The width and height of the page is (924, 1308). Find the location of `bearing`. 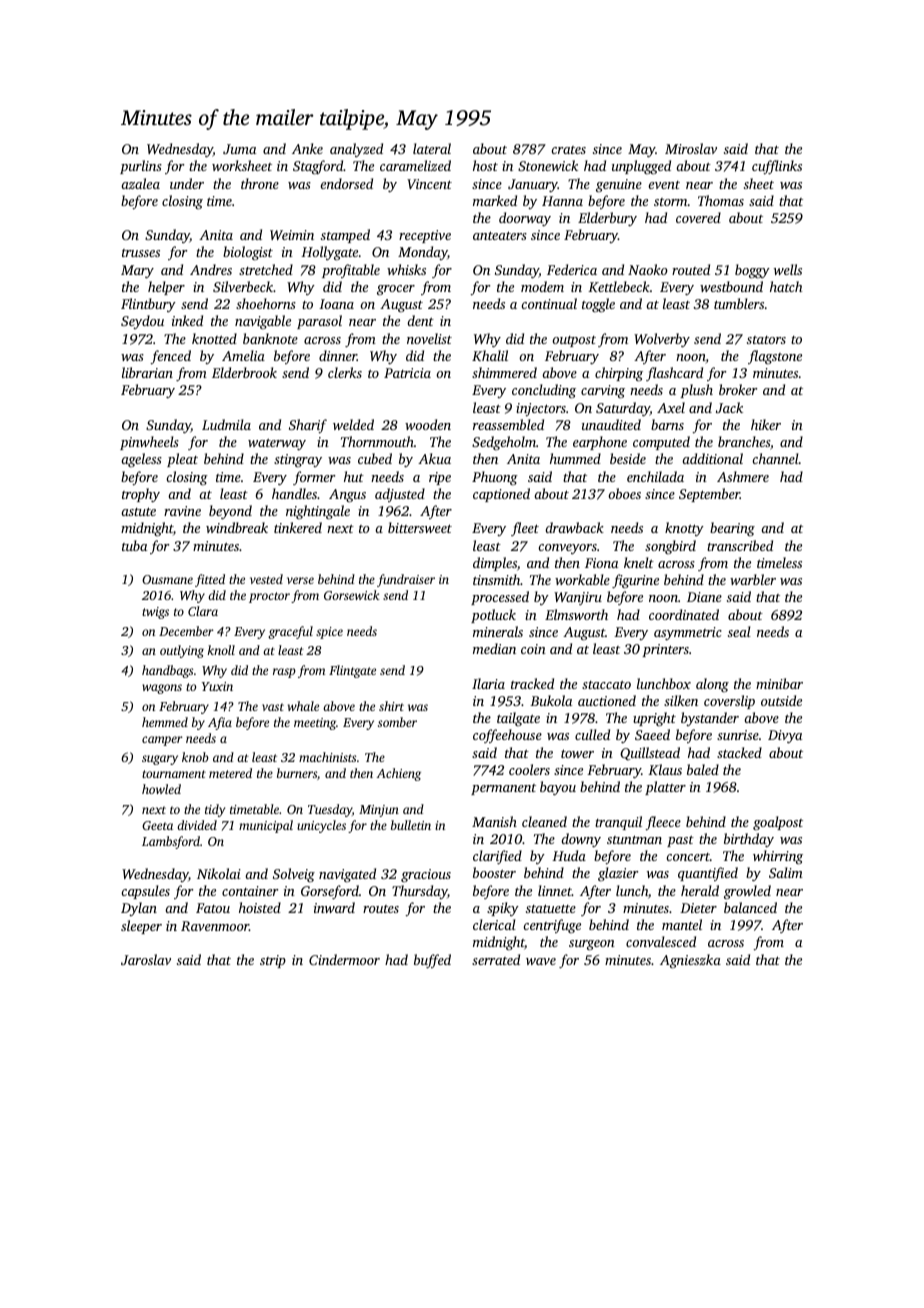

bearing is located at coordinates (732, 529).
